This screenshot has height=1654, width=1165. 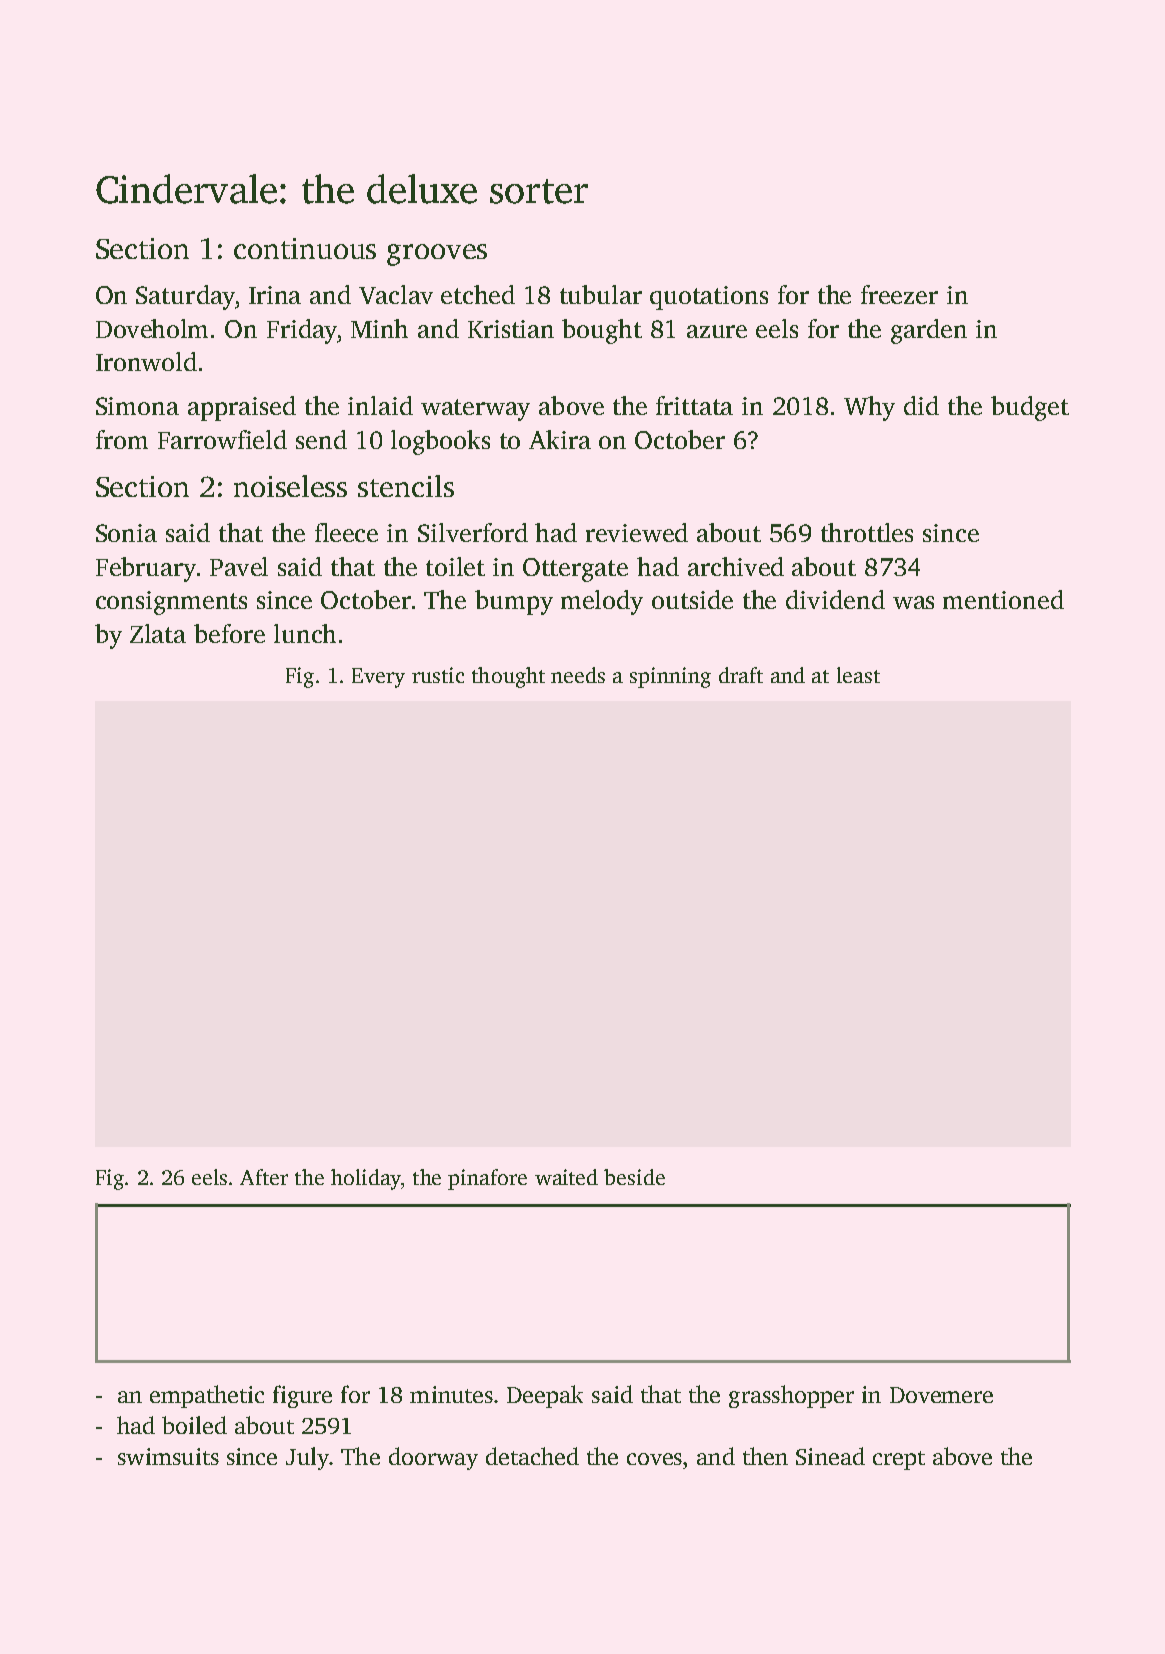 What do you see at coordinates (146, 361) in the screenshot?
I see `Ironwold` at bounding box center [146, 361].
